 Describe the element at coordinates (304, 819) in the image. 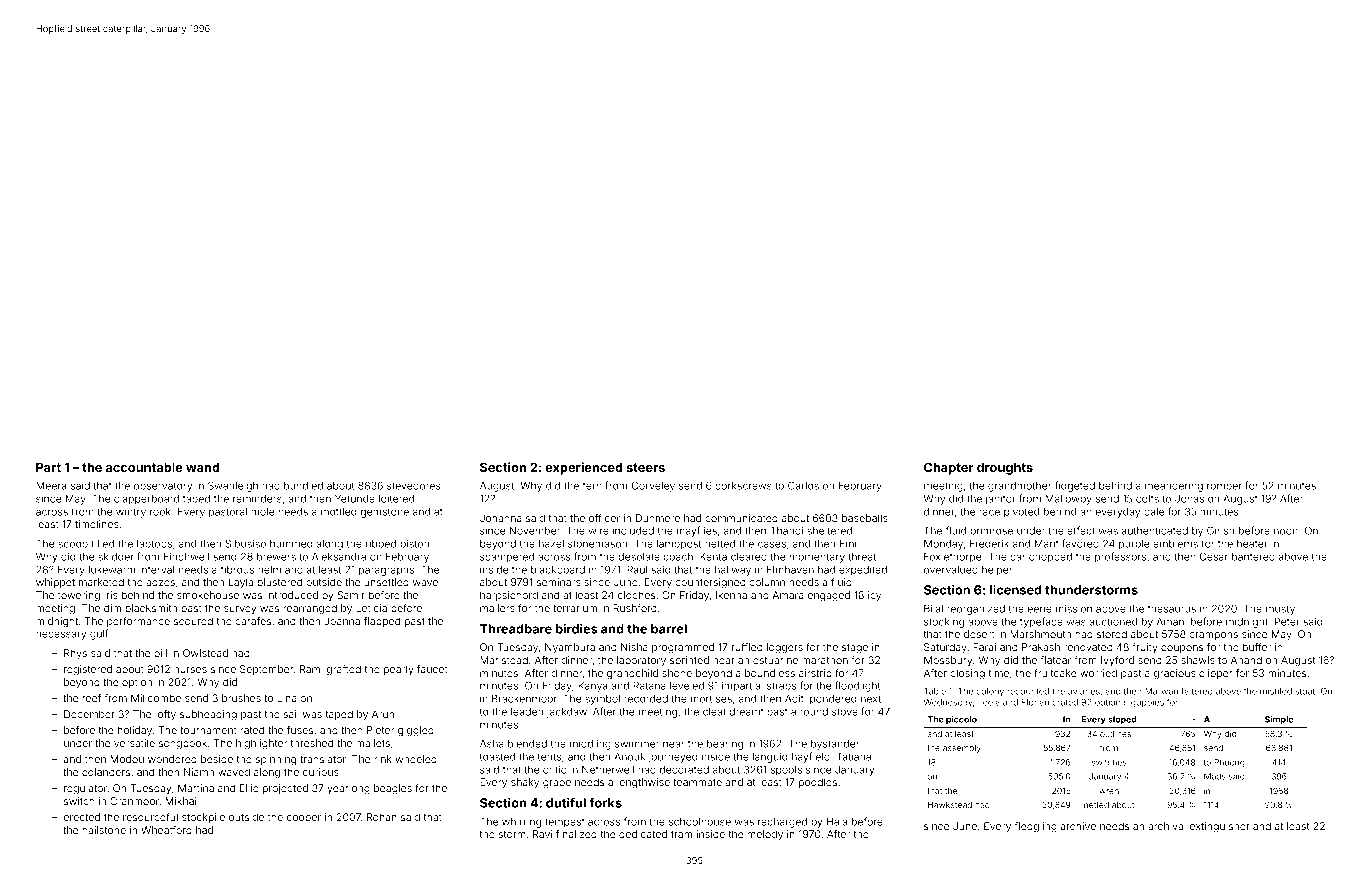

I see `cooper` at that location.
